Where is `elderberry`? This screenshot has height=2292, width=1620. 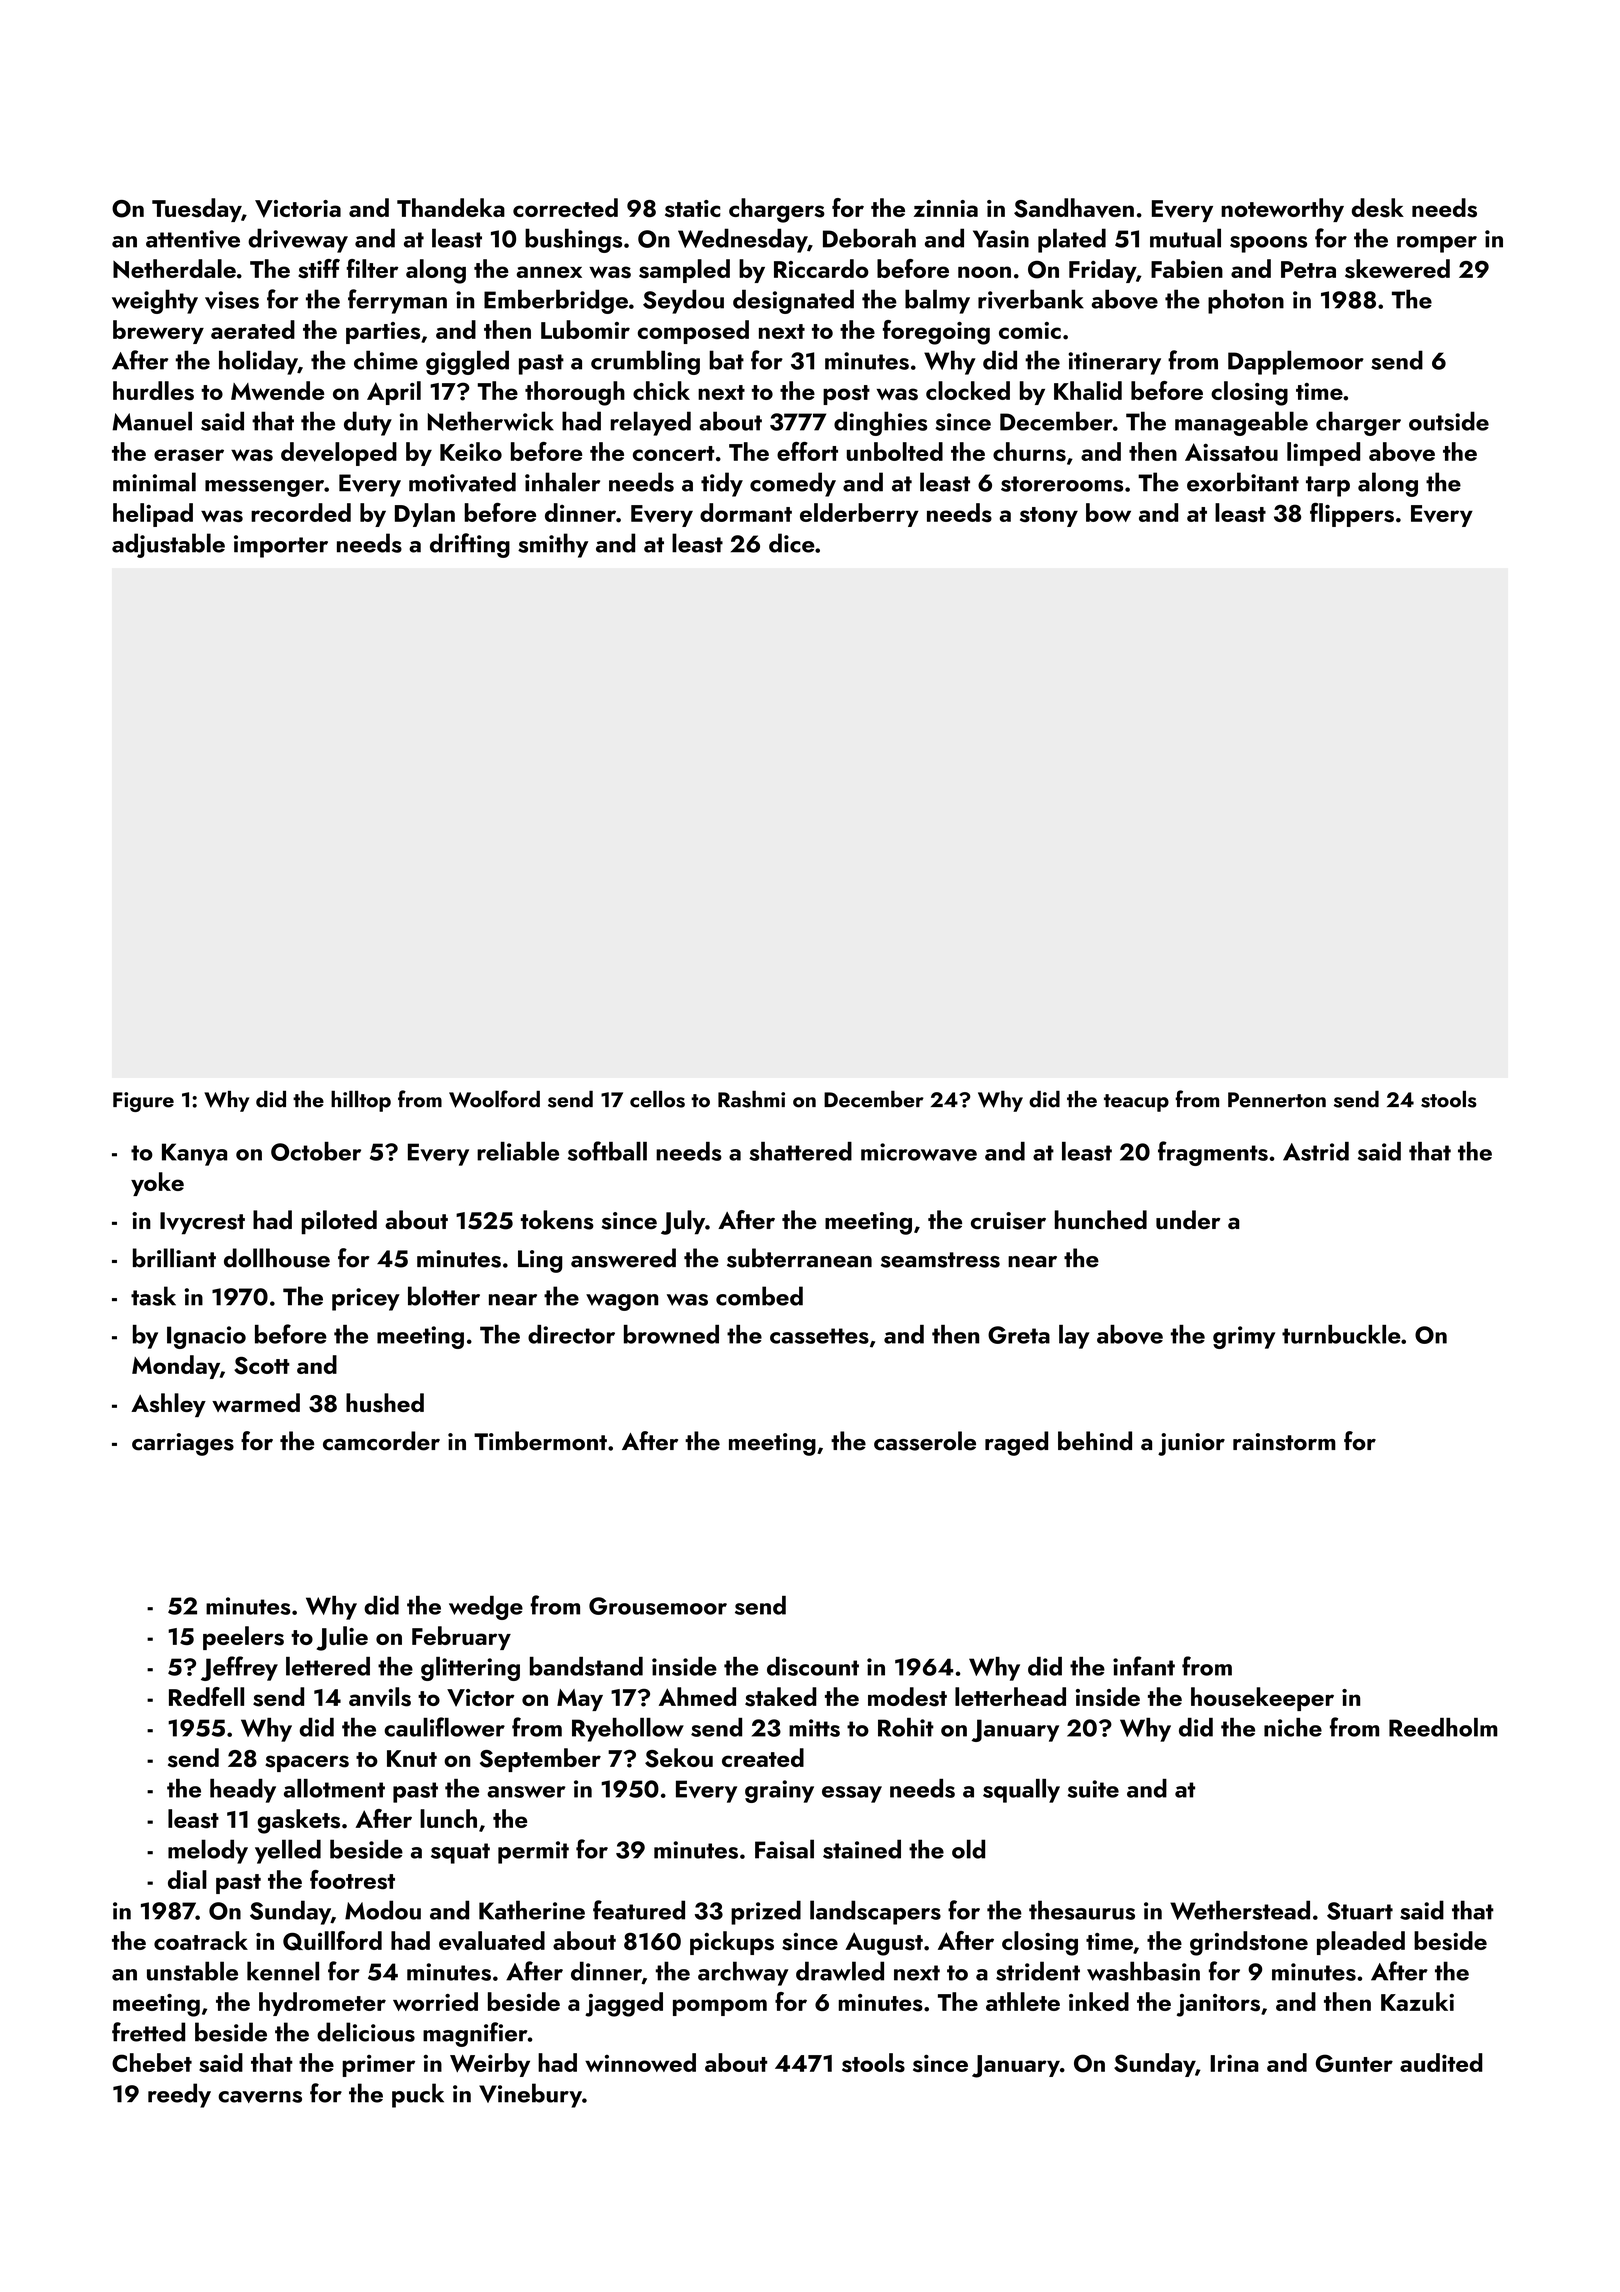
elderberry is located at coordinates (859, 515).
